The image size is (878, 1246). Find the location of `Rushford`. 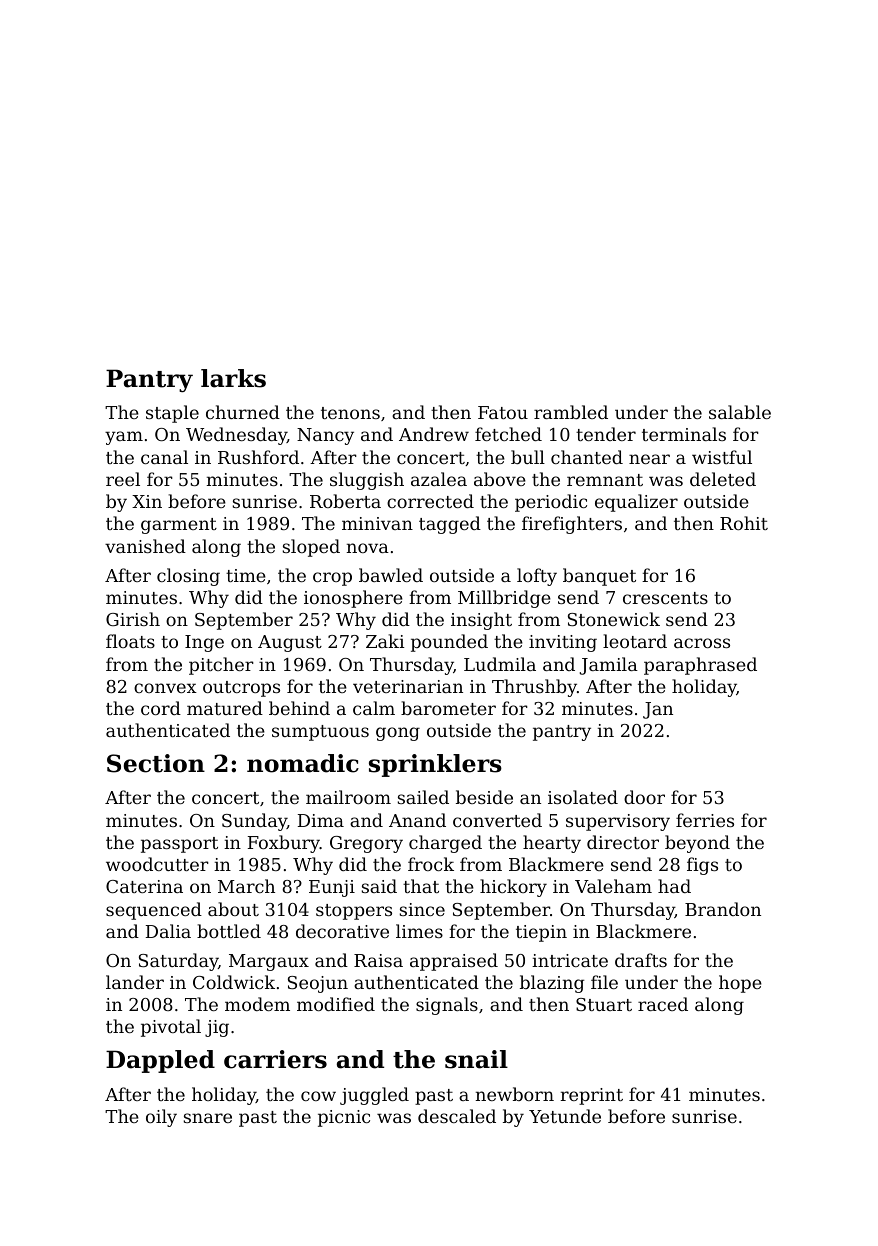

Rushford is located at coordinates (258, 457).
